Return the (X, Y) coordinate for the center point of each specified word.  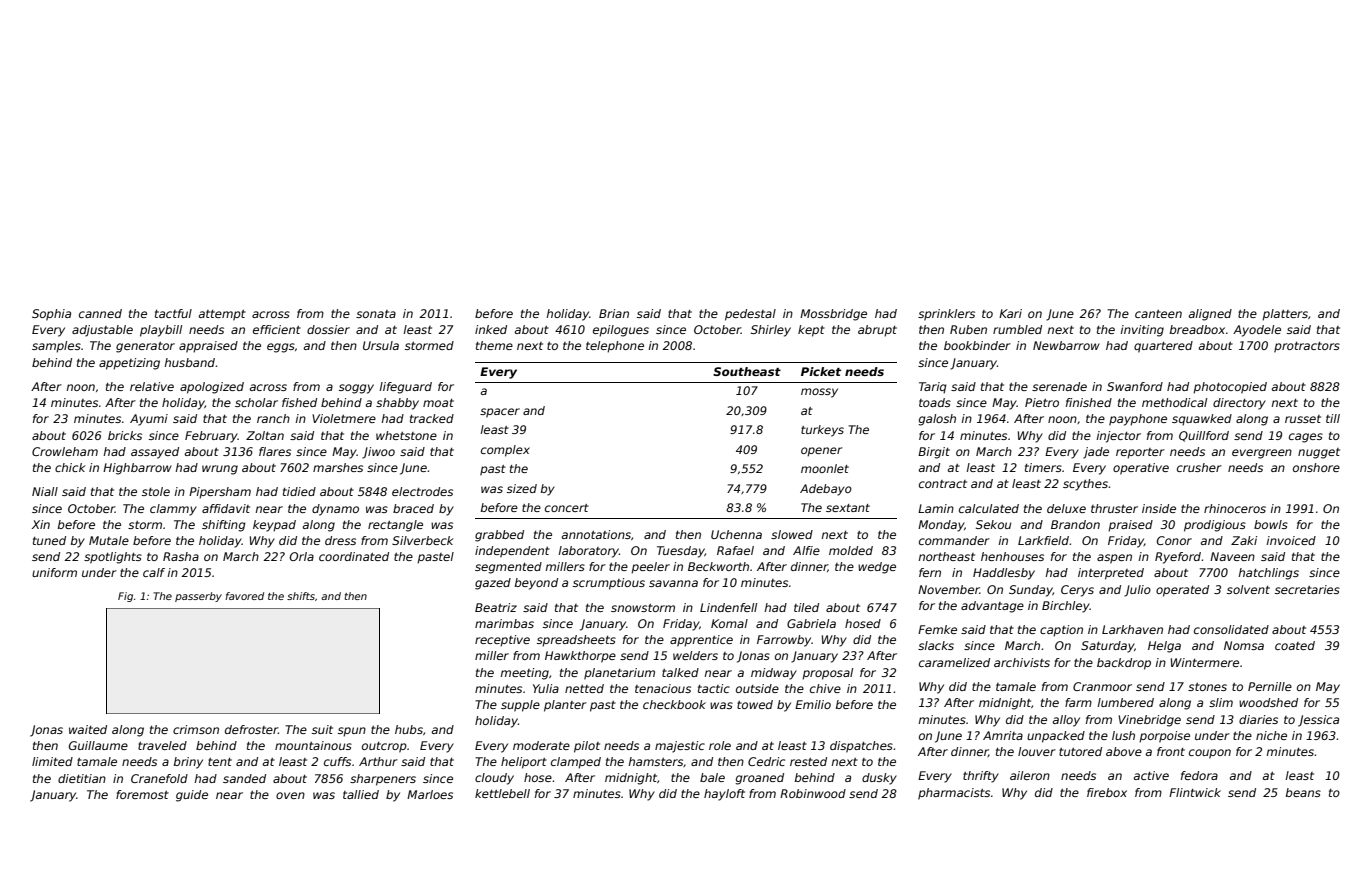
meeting (524, 674)
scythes (1085, 485)
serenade (1059, 386)
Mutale (109, 540)
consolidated (1231, 629)
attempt (222, 315)
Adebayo (826, 490)
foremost (142, 794)
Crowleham (65, 451)
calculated (989, 508)
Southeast (747, 371)
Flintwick (1195, 792)
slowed (792, 534)
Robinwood (813, 793)
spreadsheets (576, 641)
